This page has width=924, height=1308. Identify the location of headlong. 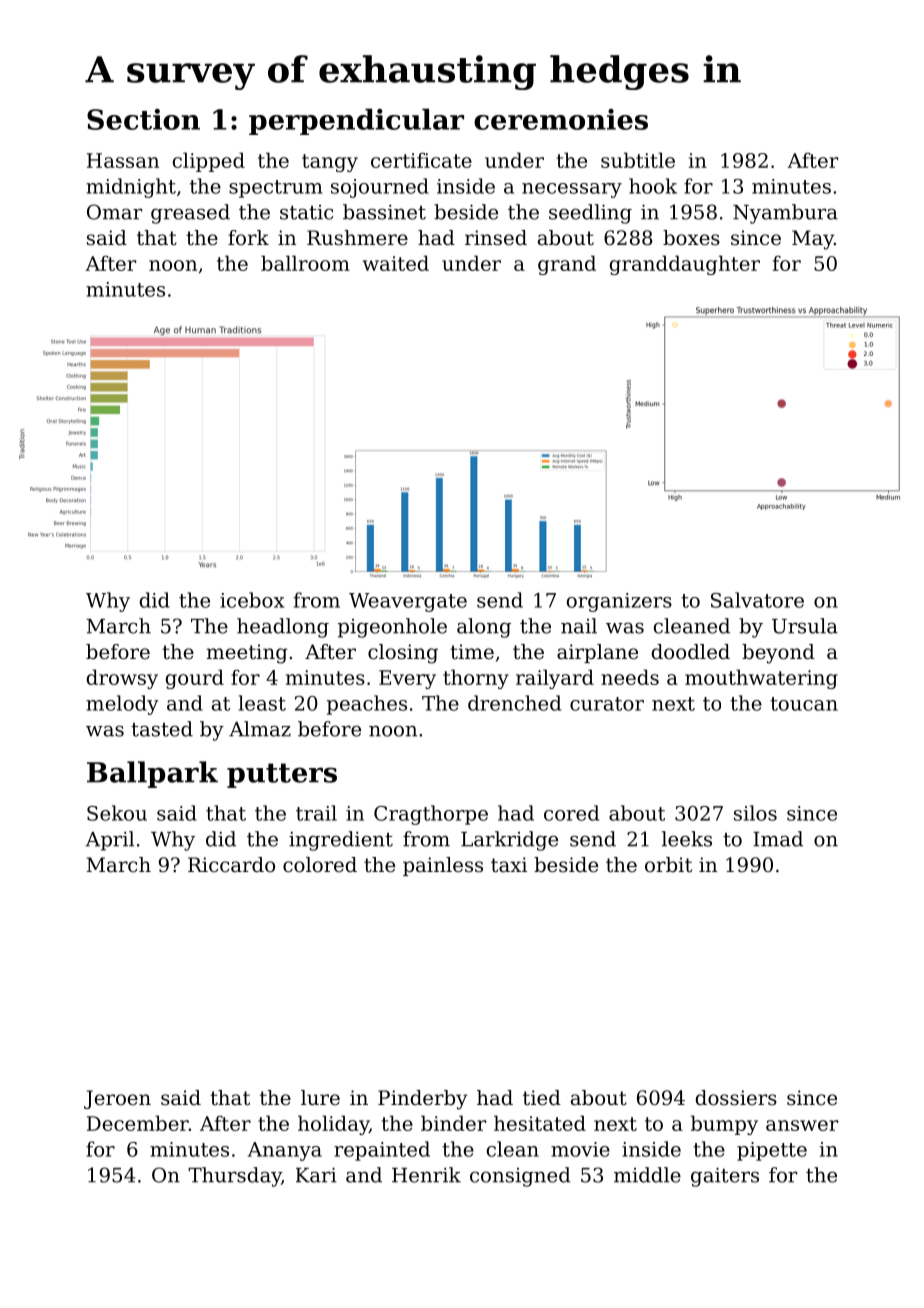
(283, 628).
